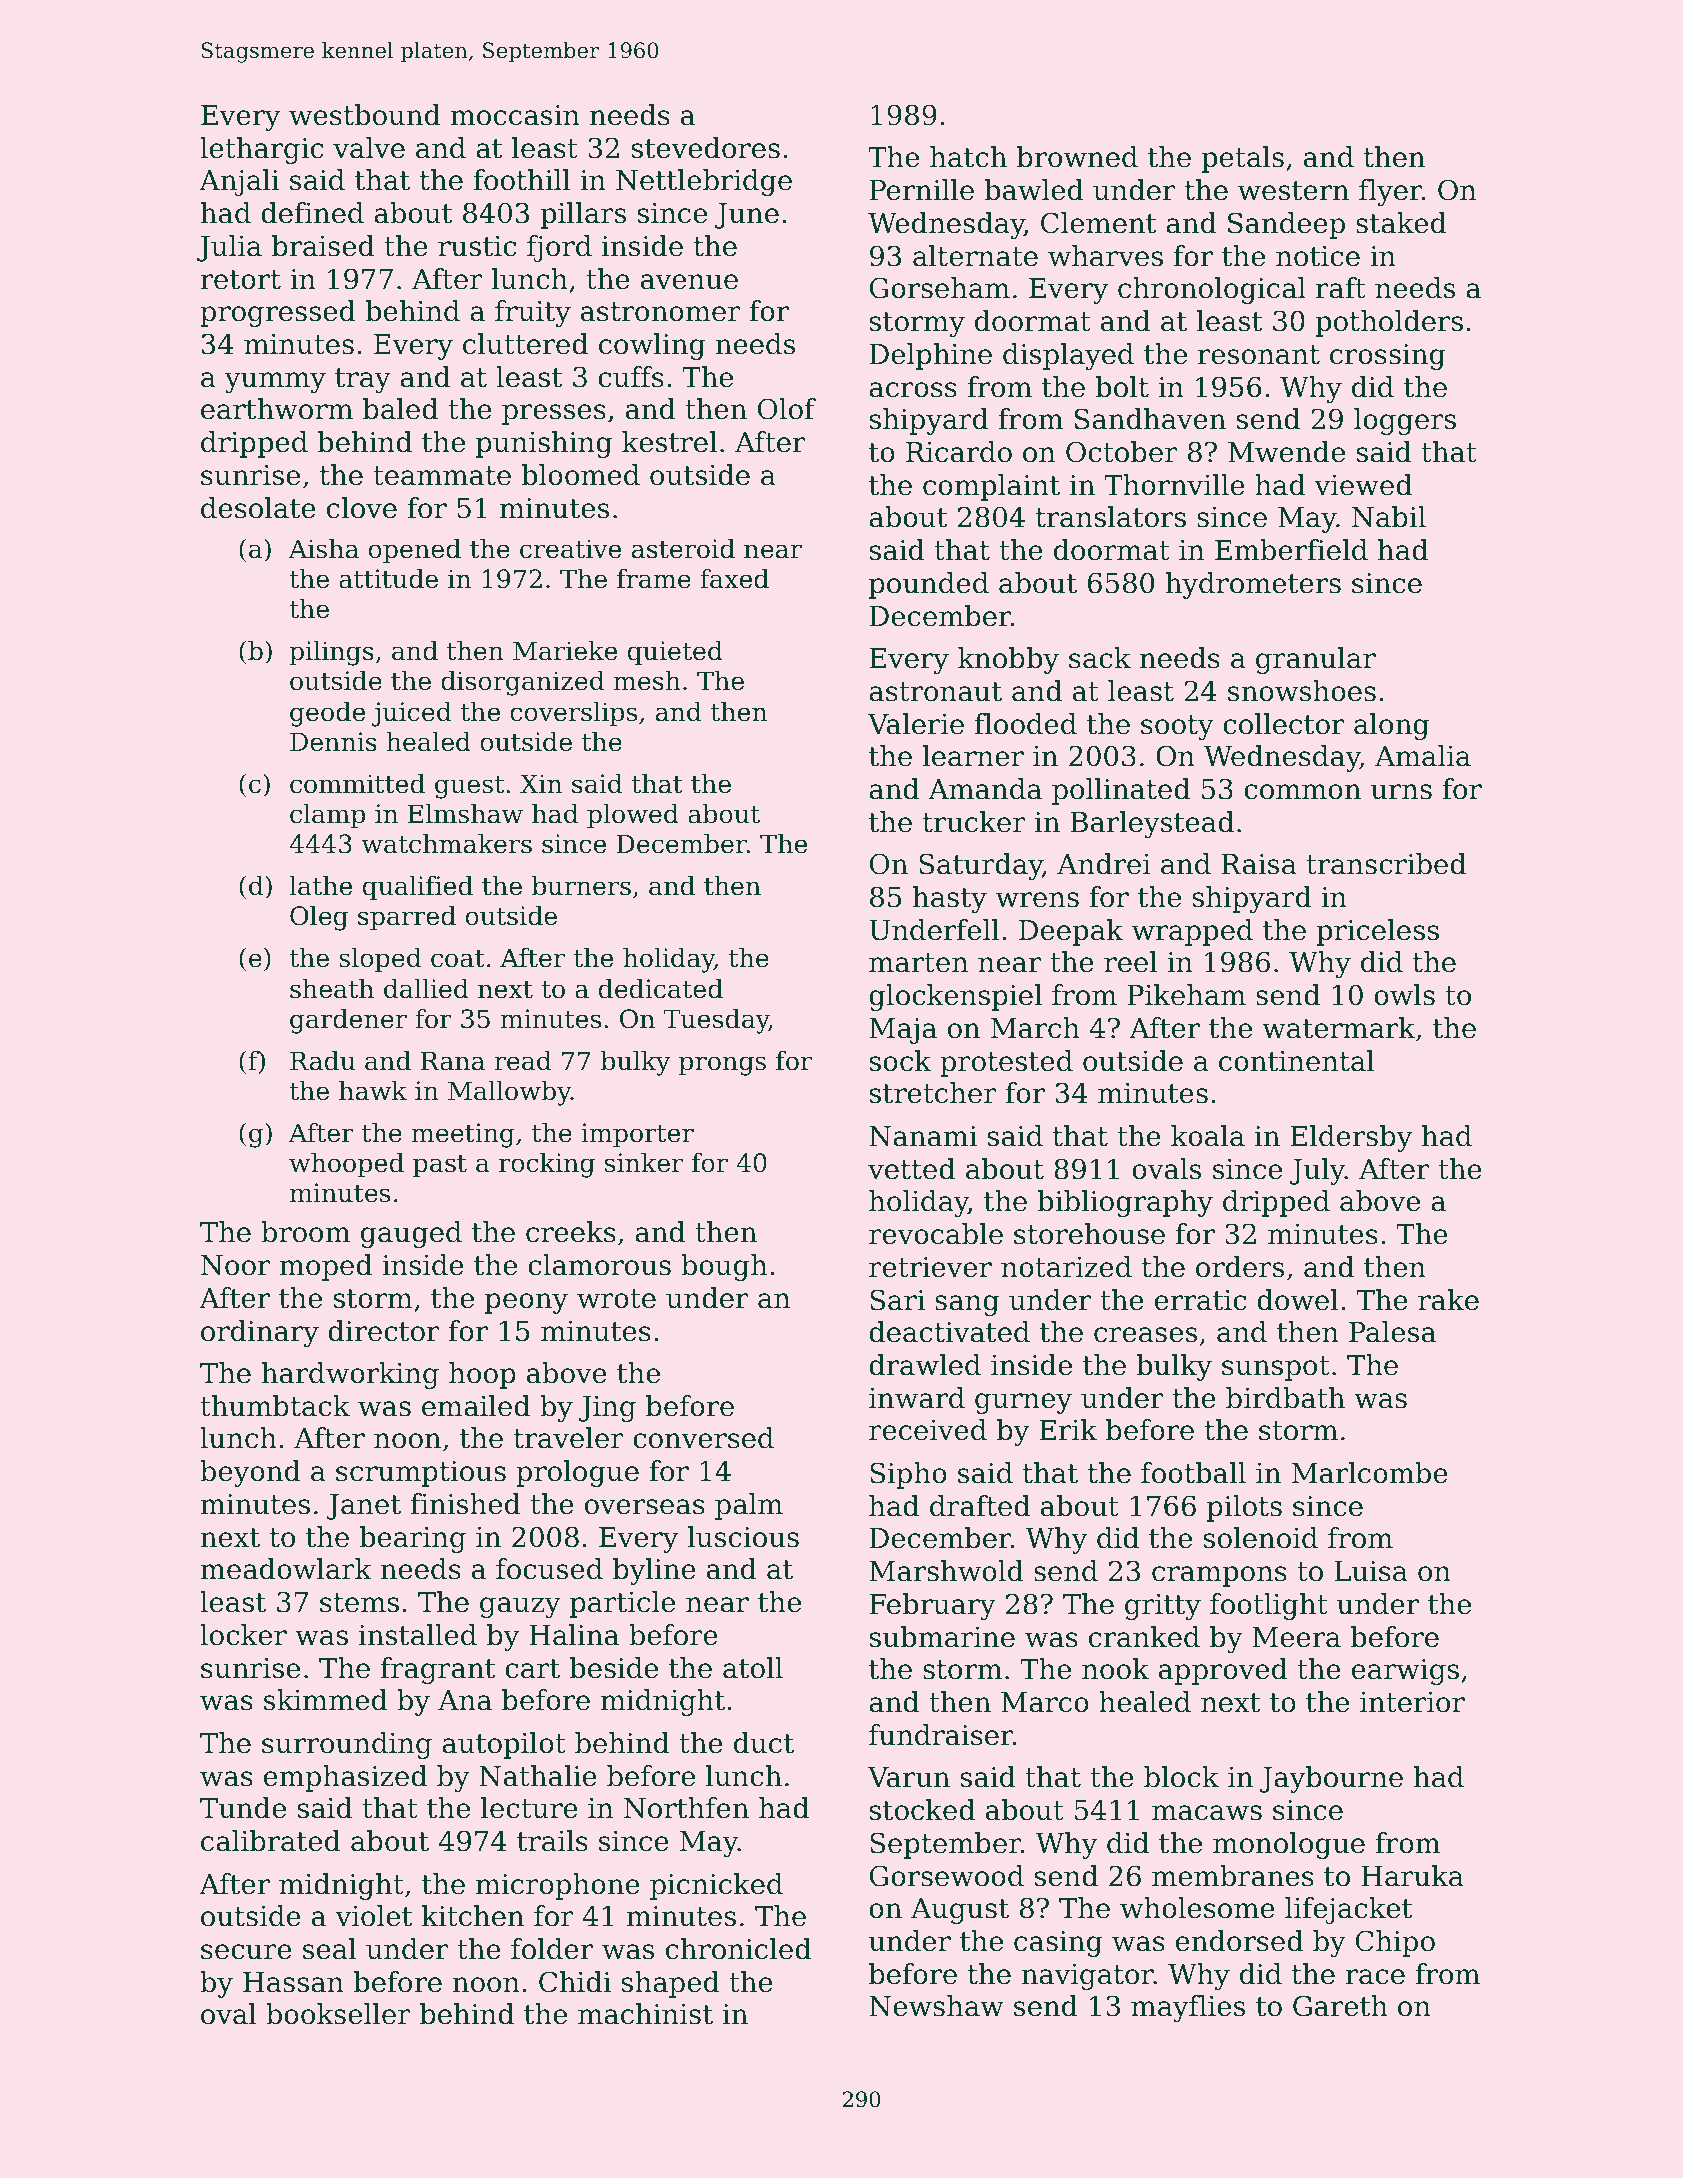 The height and width of the screenshot is (2178, 1683). I want to click on Olof, so click(787, 409).
